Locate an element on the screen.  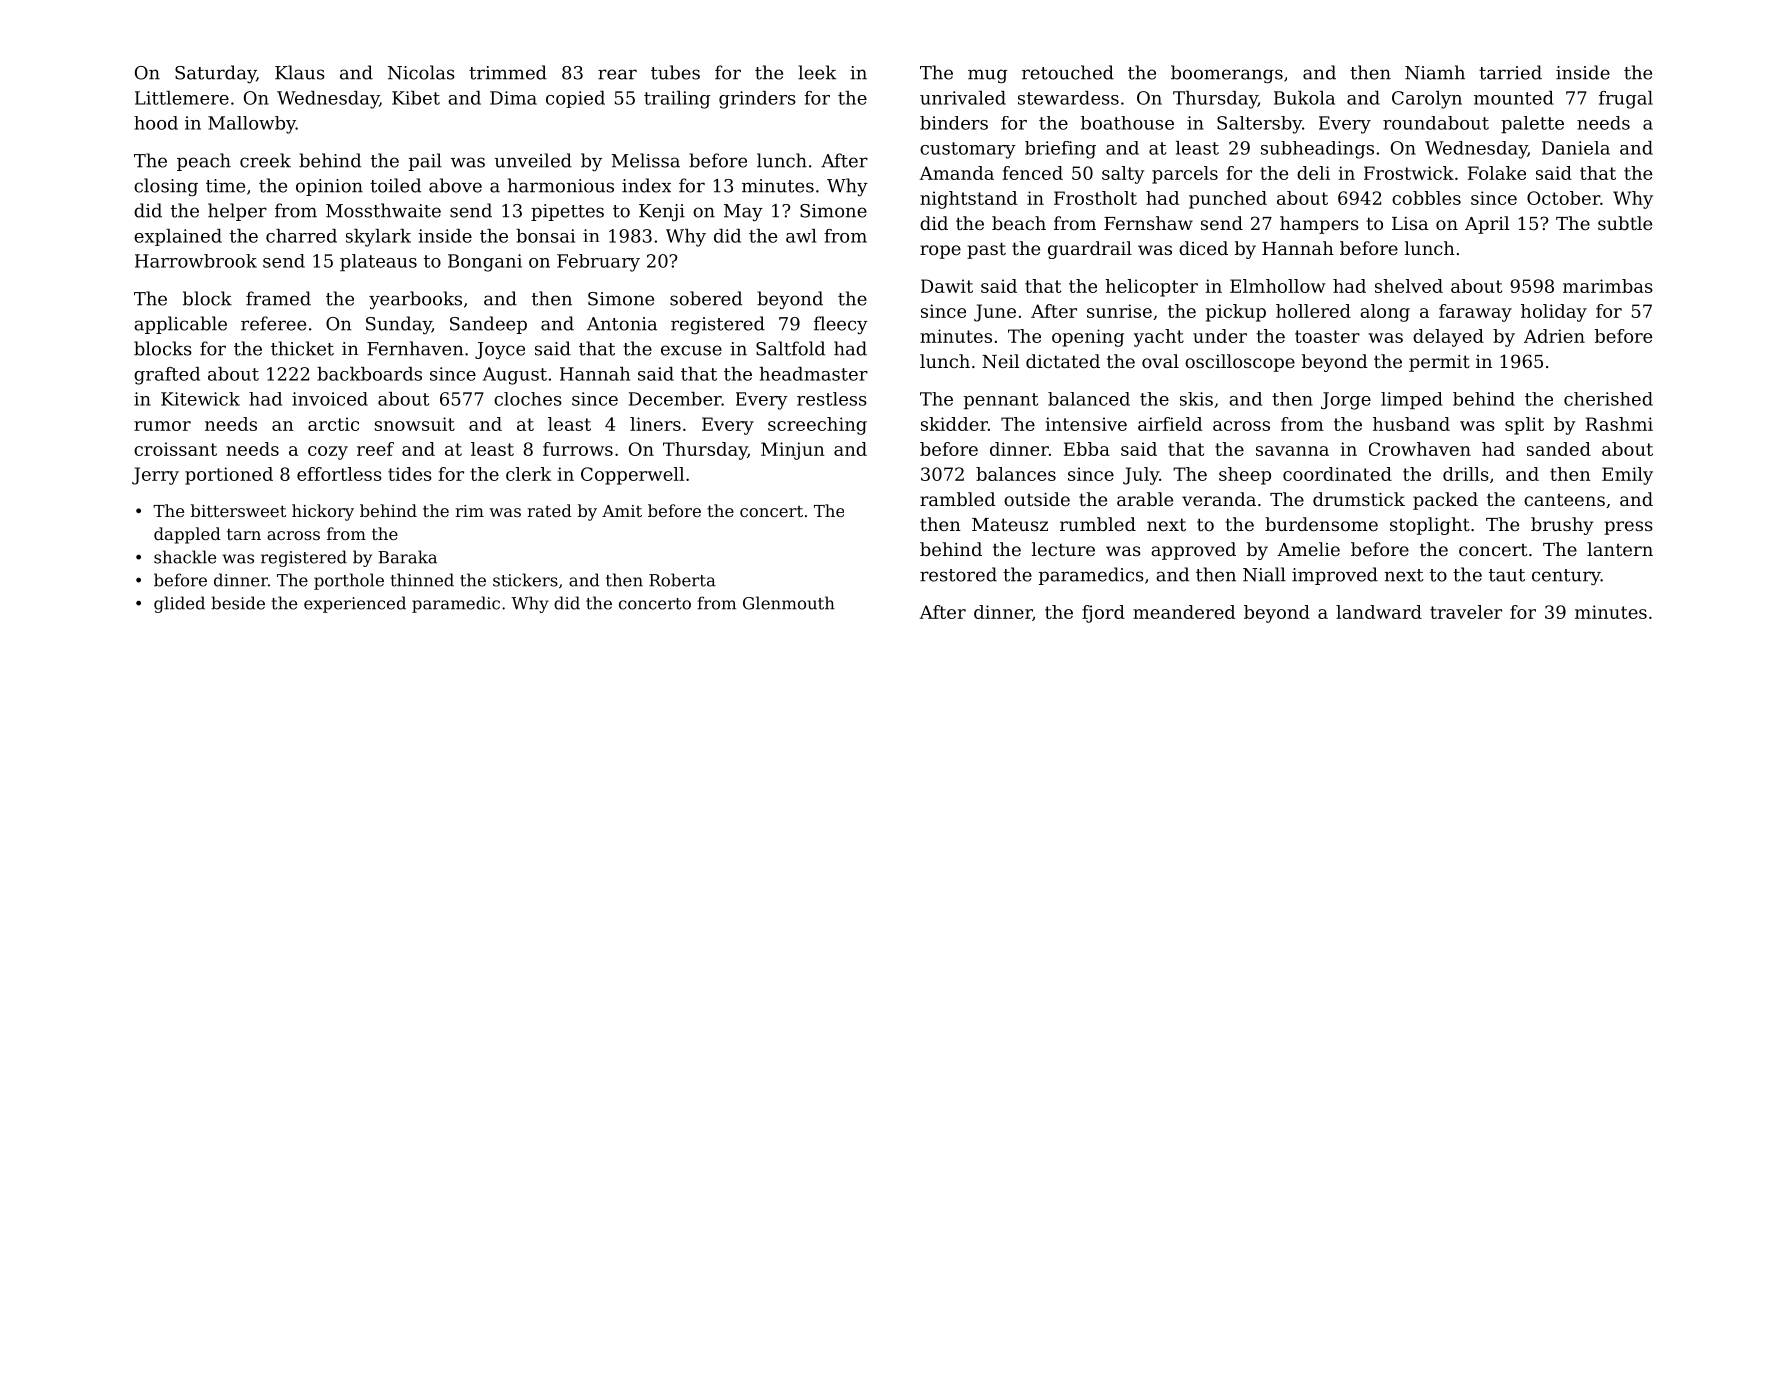
toaster is located at coordinates (1327, 336).
